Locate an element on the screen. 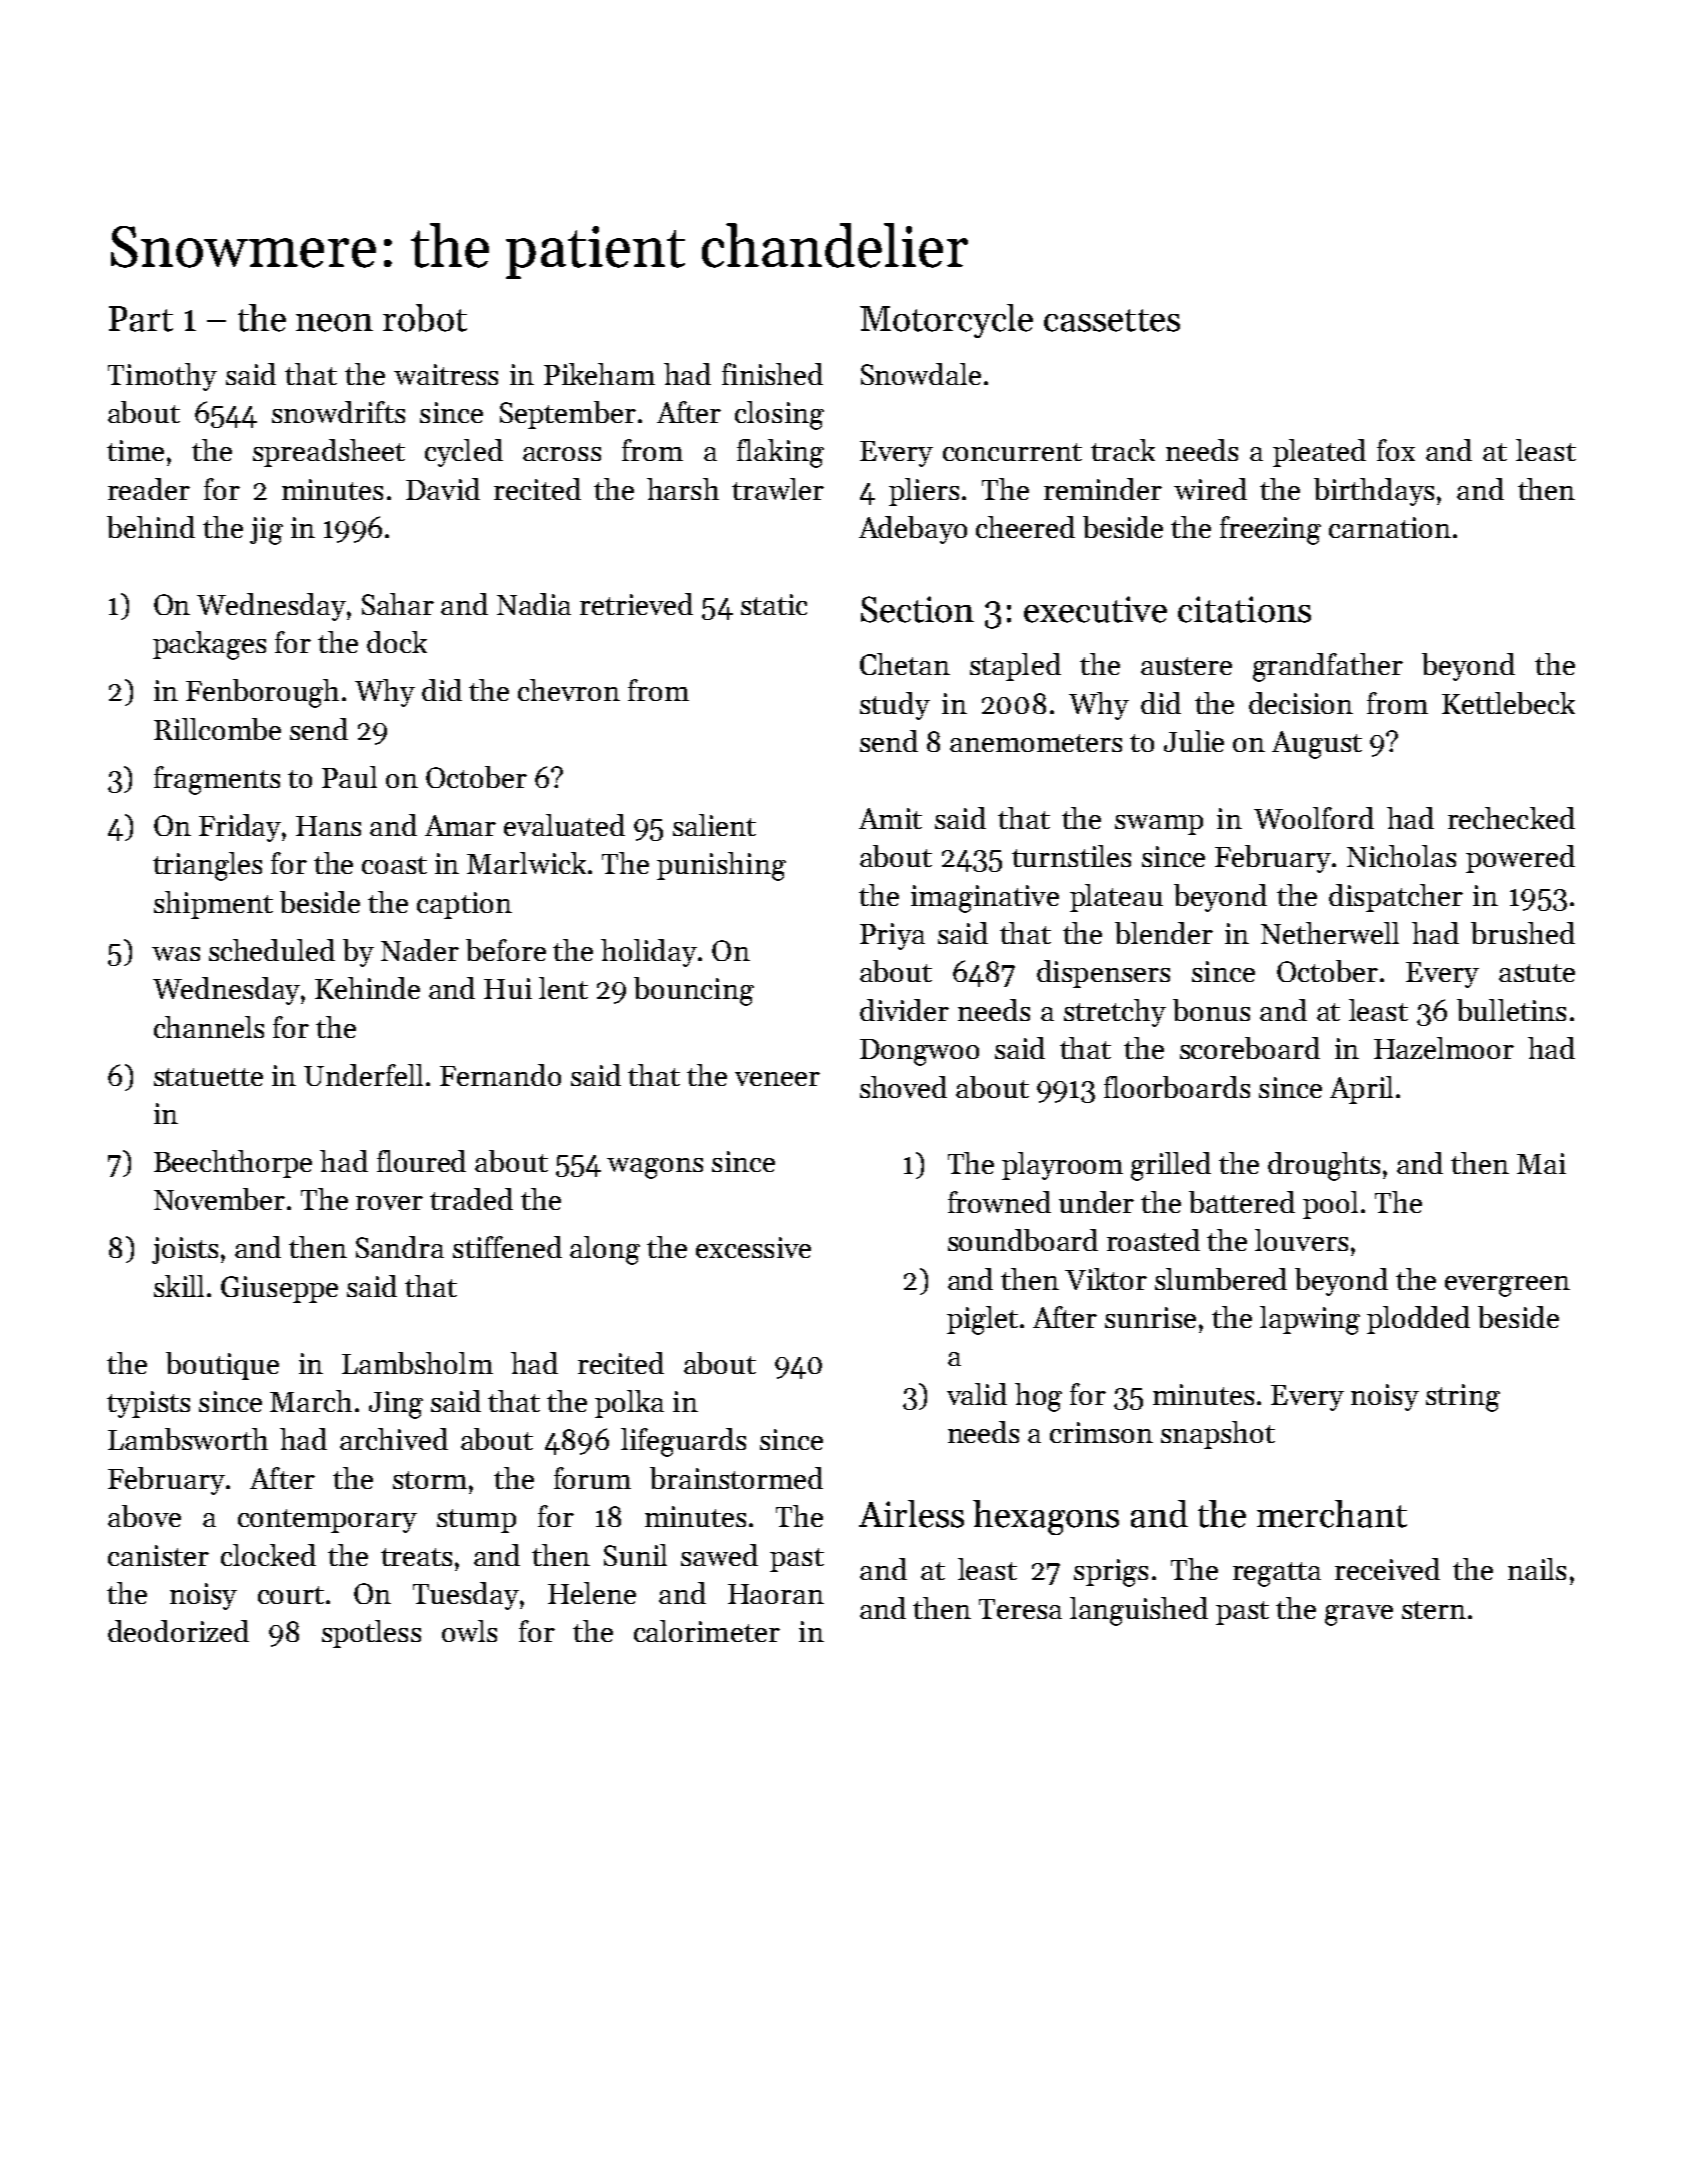  concurrent is located at coordinates (1012, 452).
